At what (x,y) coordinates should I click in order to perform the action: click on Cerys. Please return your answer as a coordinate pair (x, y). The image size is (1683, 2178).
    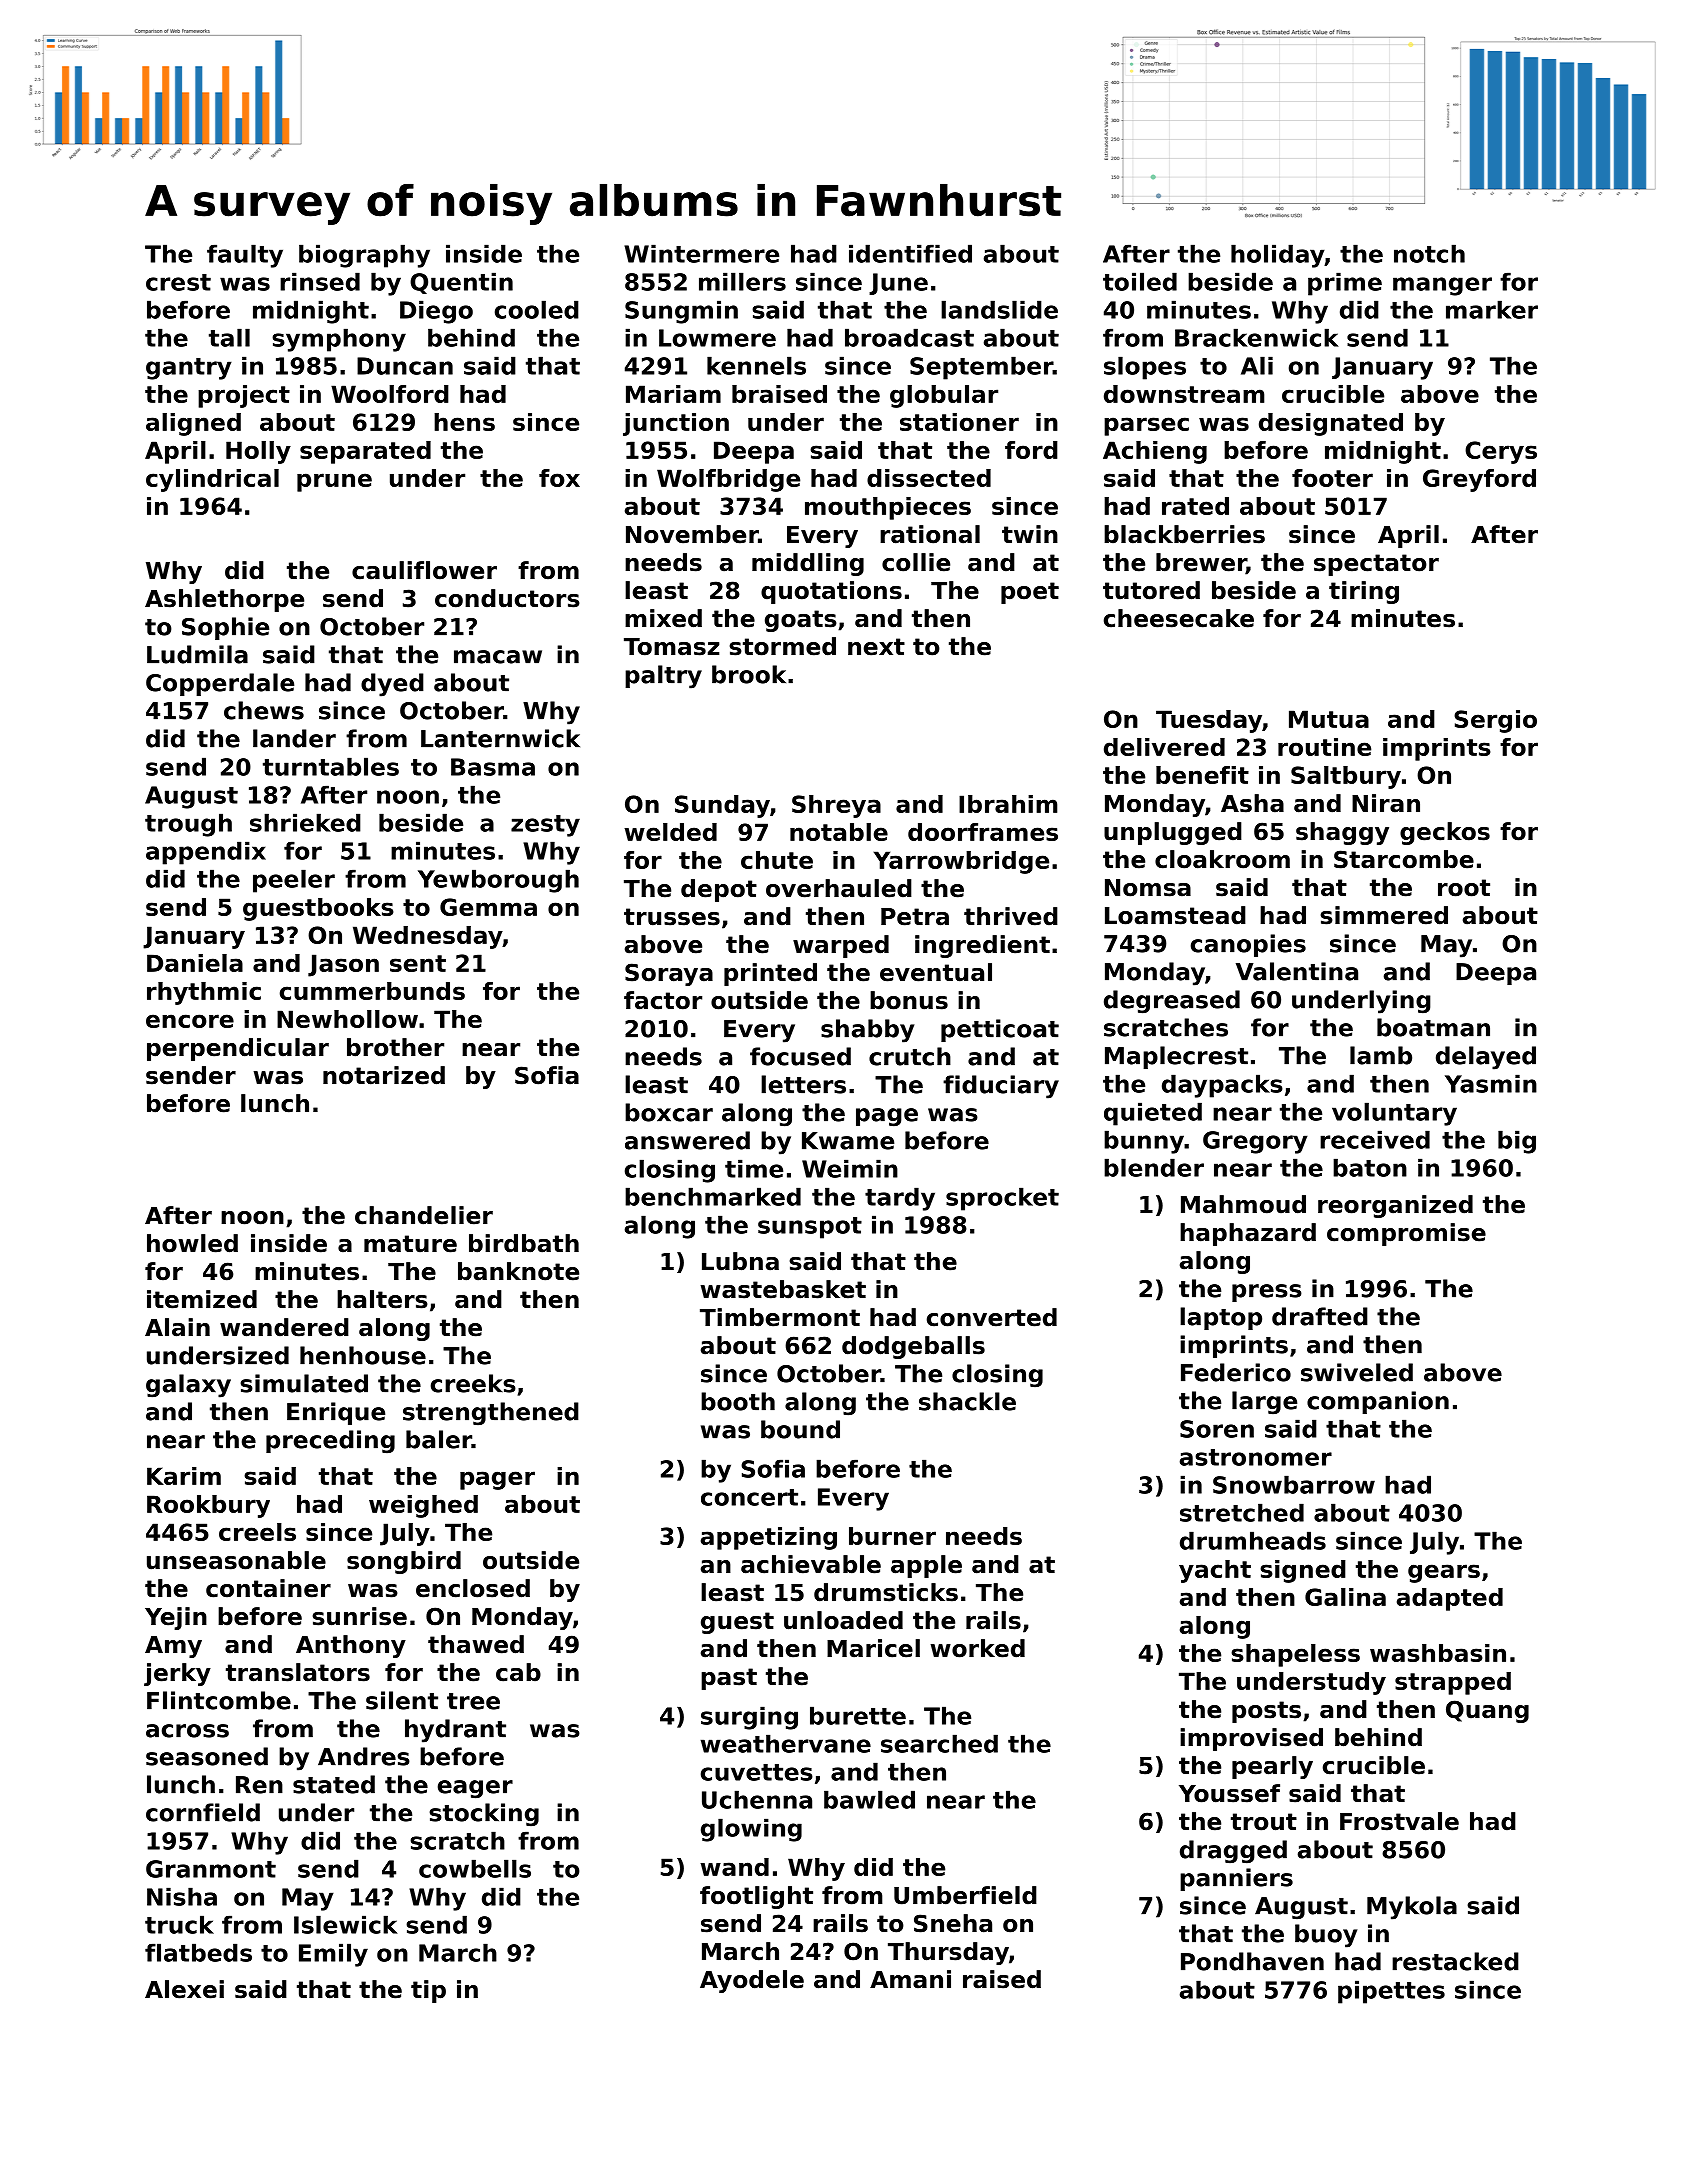
    Looking at the image, I should click on (1501, 452).
